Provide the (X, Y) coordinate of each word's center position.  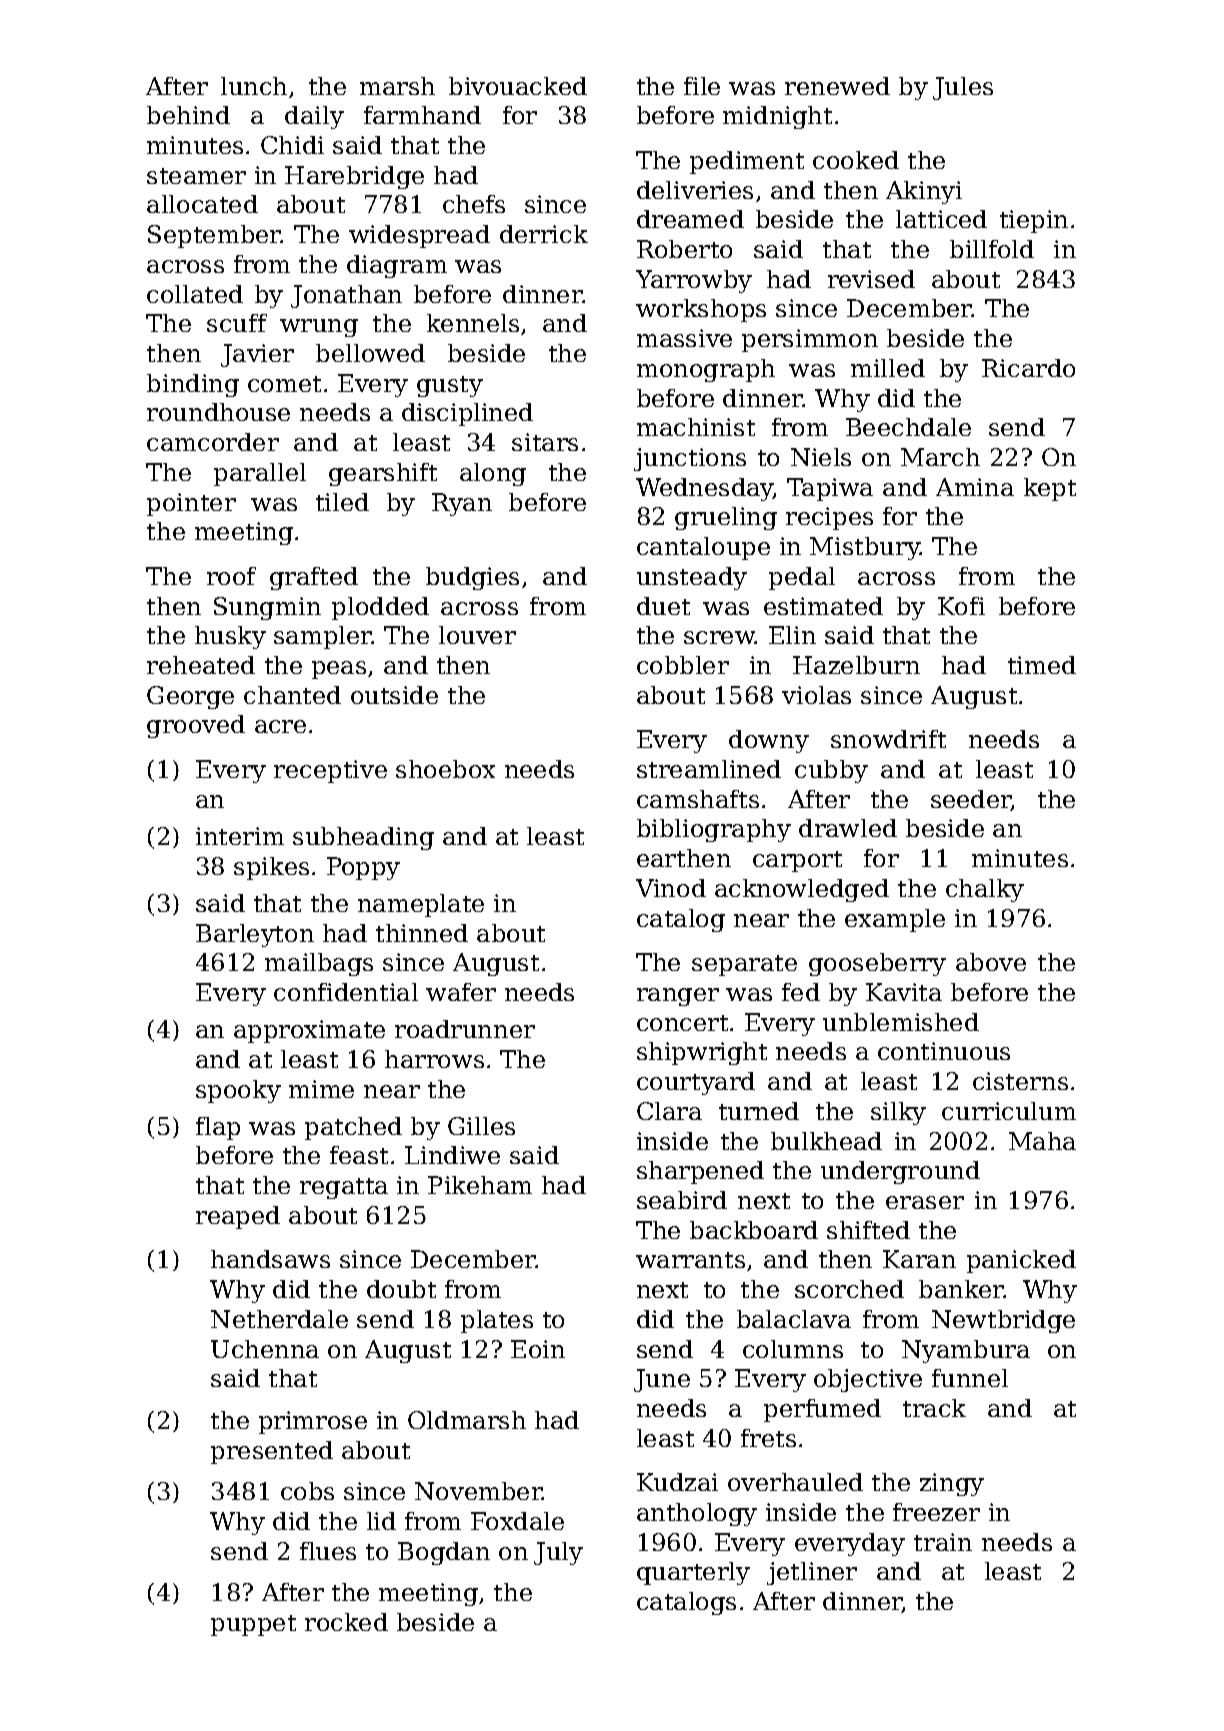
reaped (238, 1217)
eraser (925, 1202)
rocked (346, 1622)
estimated (823, 606)
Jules (963, 88)
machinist (696, 427)
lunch (254, 86)
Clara (669, 1111)
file (702, 86)
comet (284, 384)
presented (272, 1452)
